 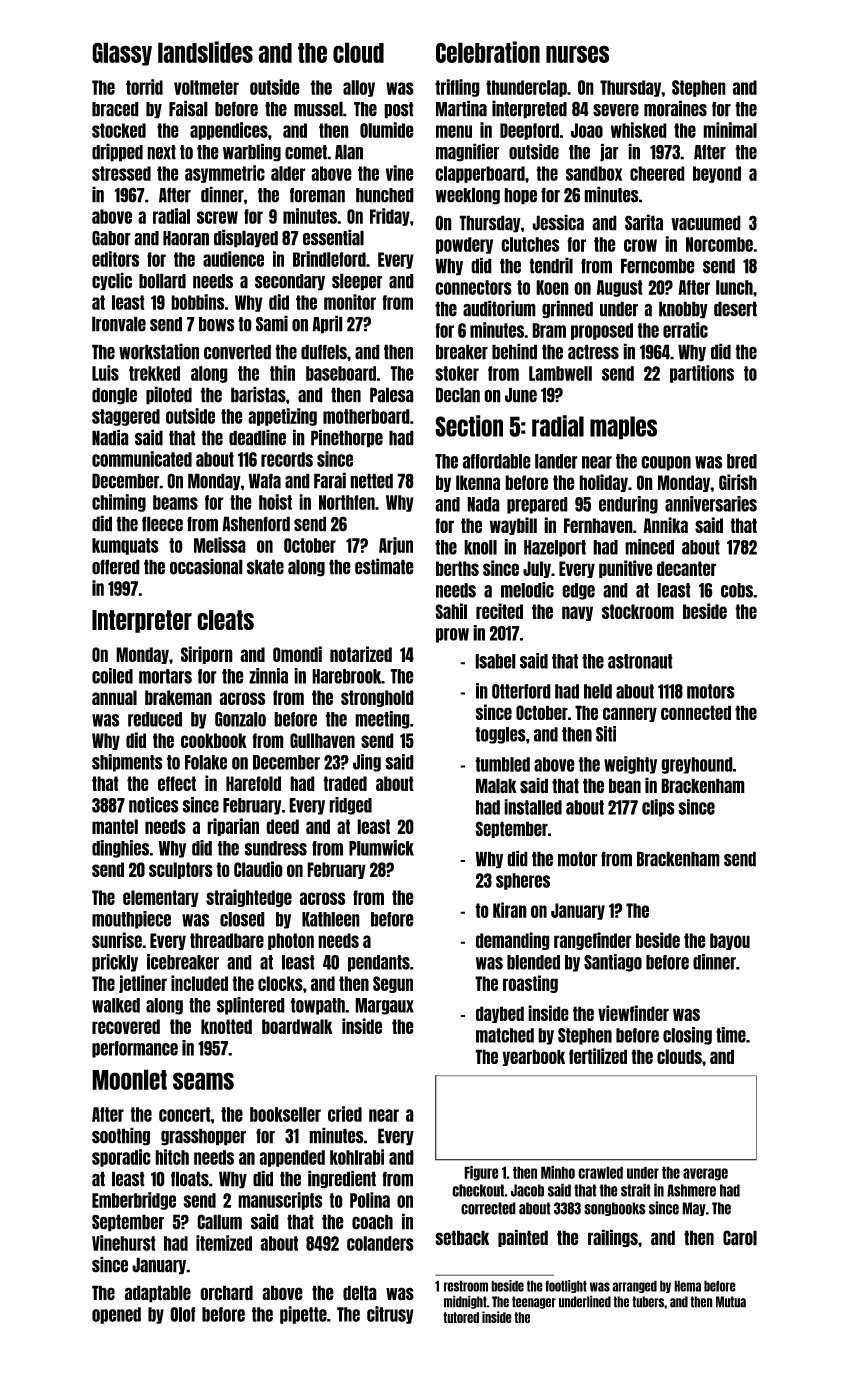 What do you see at coordinates (350, 302) in the screenshot?
I see `monitor` at bounding box center [350, 302].
